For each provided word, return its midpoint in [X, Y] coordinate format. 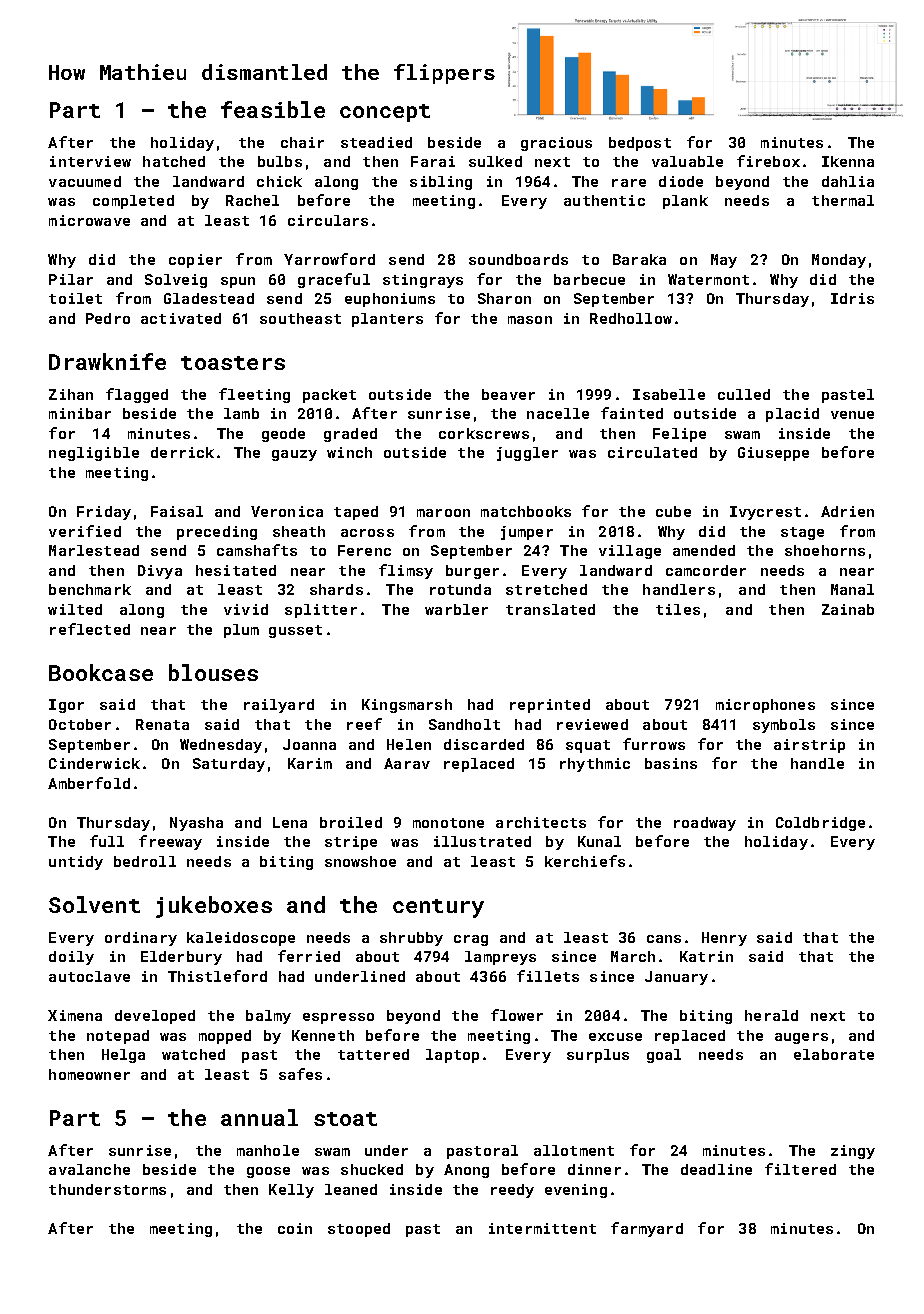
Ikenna [848, 161]
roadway [705, 824]
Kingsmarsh [407, 706]
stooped [359, 1230]
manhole [268, 1150]
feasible [273, 109]
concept [385, 113]
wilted [75, 609]
